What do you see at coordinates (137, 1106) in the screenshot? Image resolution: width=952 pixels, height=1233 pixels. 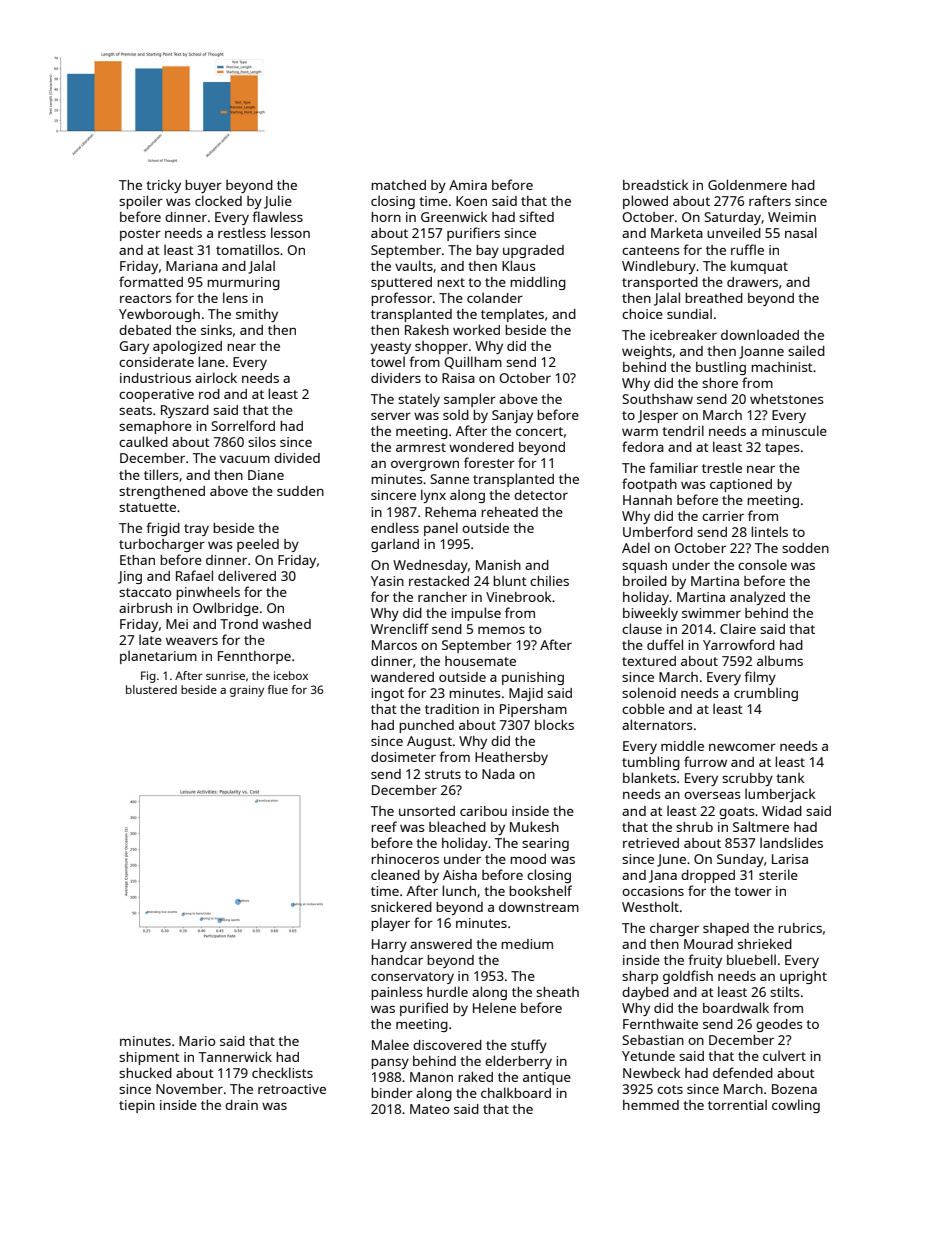 I see `tiepin` at bounding box center [137, 1106].
